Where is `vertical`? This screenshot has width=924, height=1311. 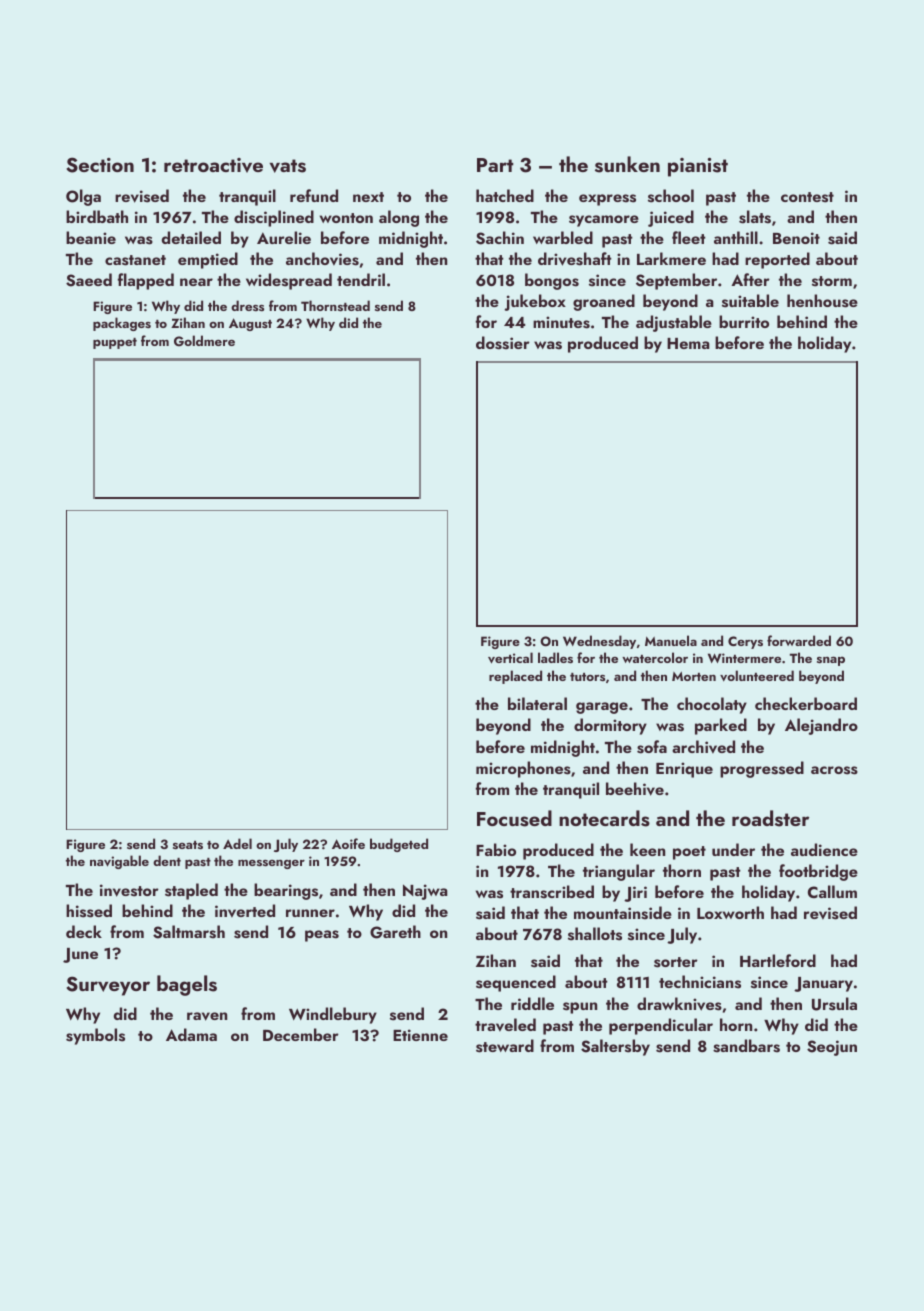
vertical is located at coordinates (510, 658).
